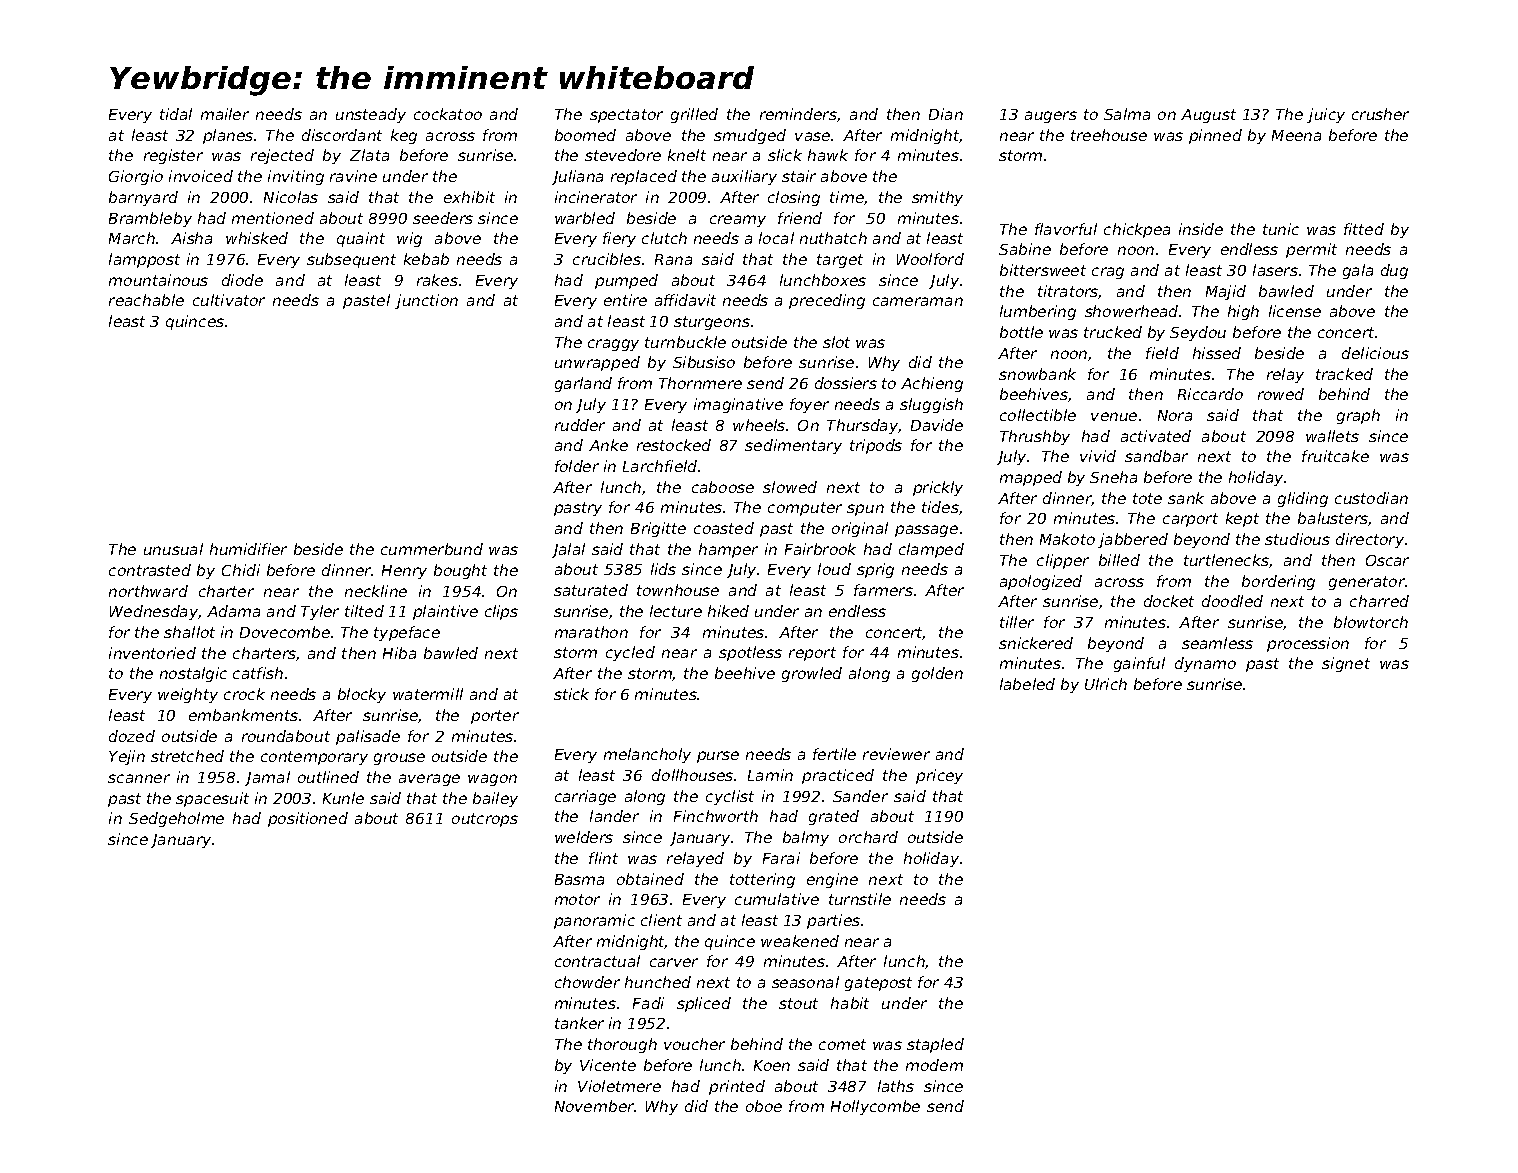 Image resolution: width=1518 pixels, height=1173 pixels. Describe the element at coordinates (931, 405) in the screenshot. I see `sluggish` at that location.
